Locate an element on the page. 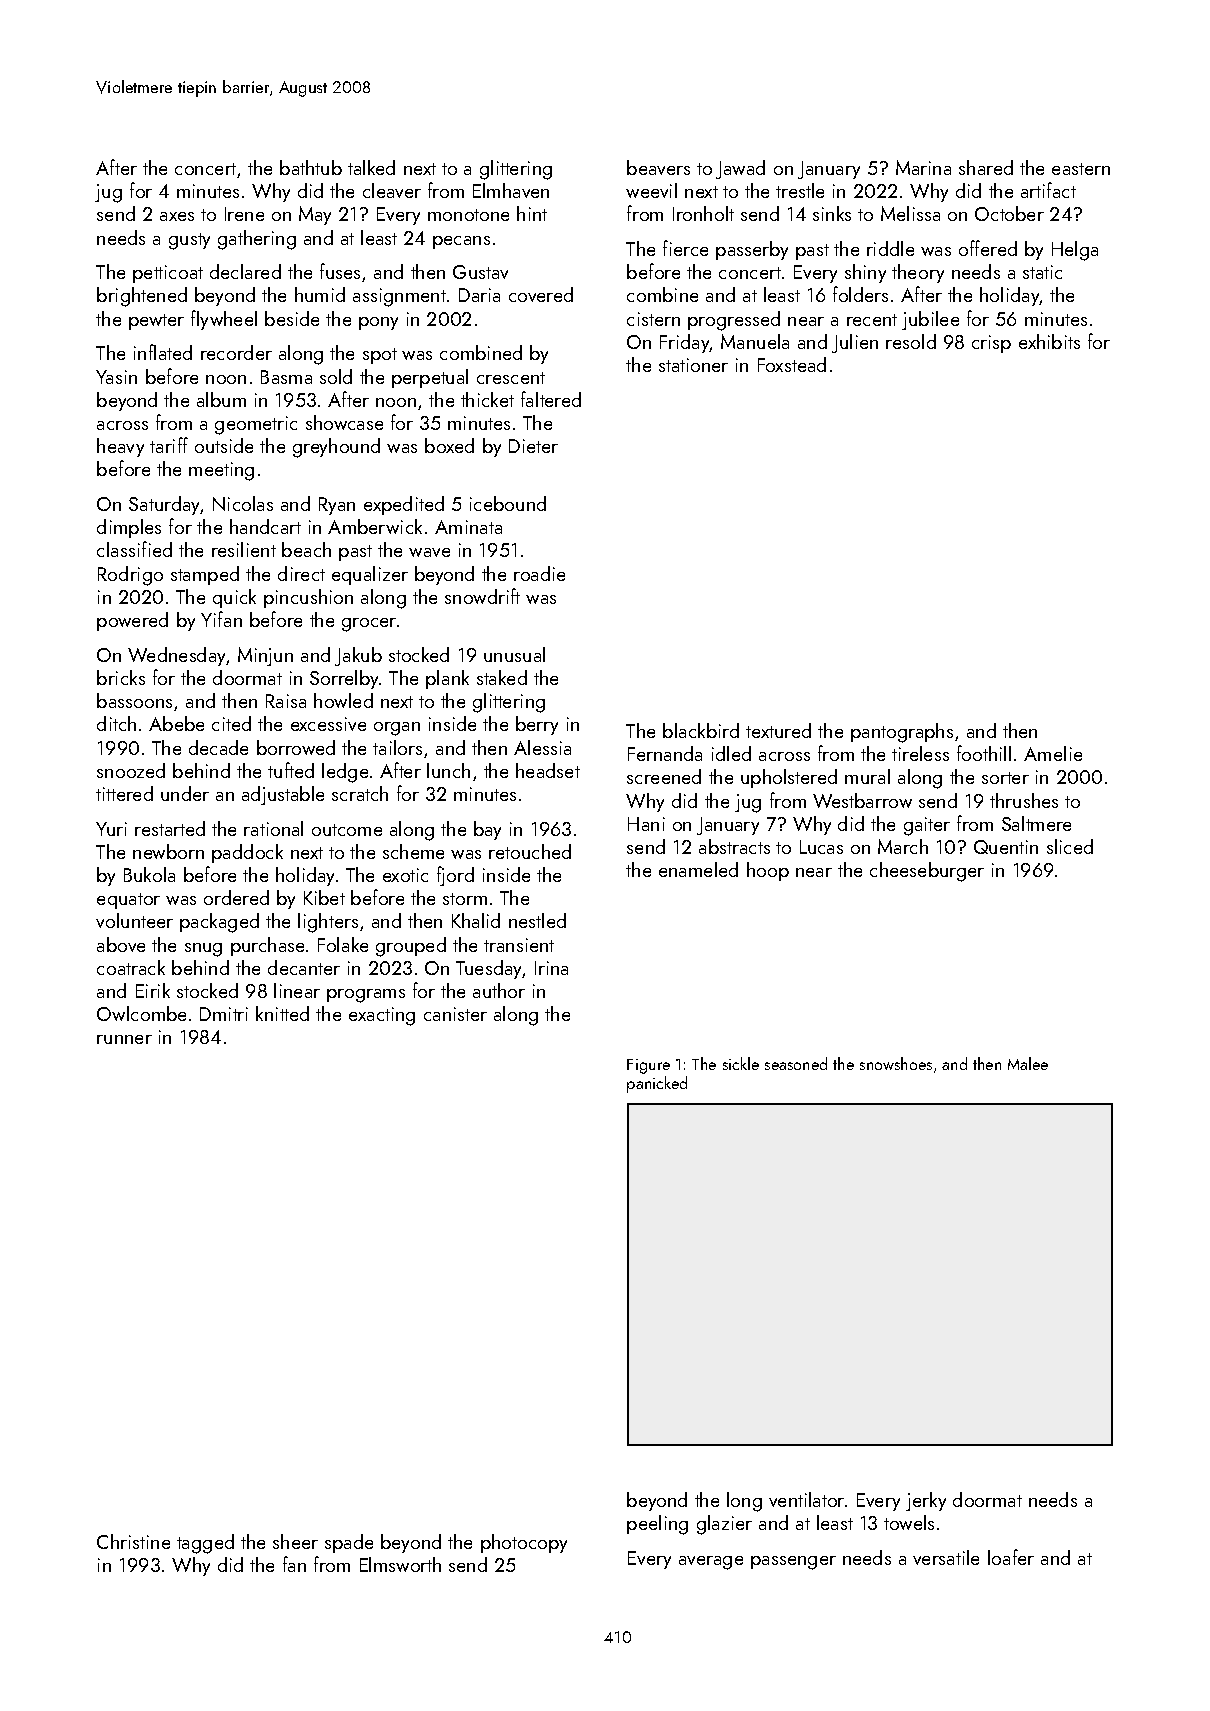  versatile is located at coordinates (946, 1557).
